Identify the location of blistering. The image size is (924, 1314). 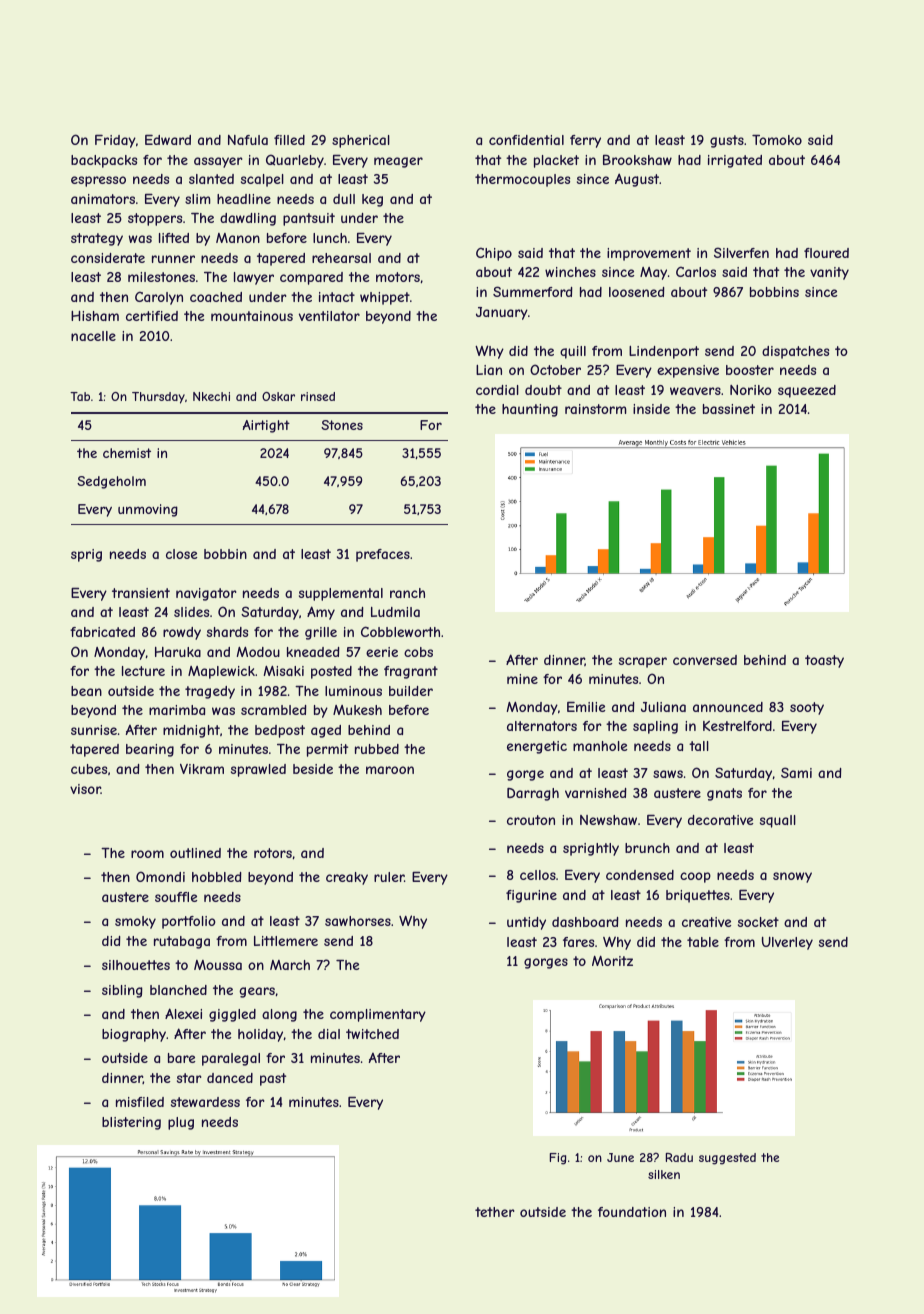
(131, 1123).
